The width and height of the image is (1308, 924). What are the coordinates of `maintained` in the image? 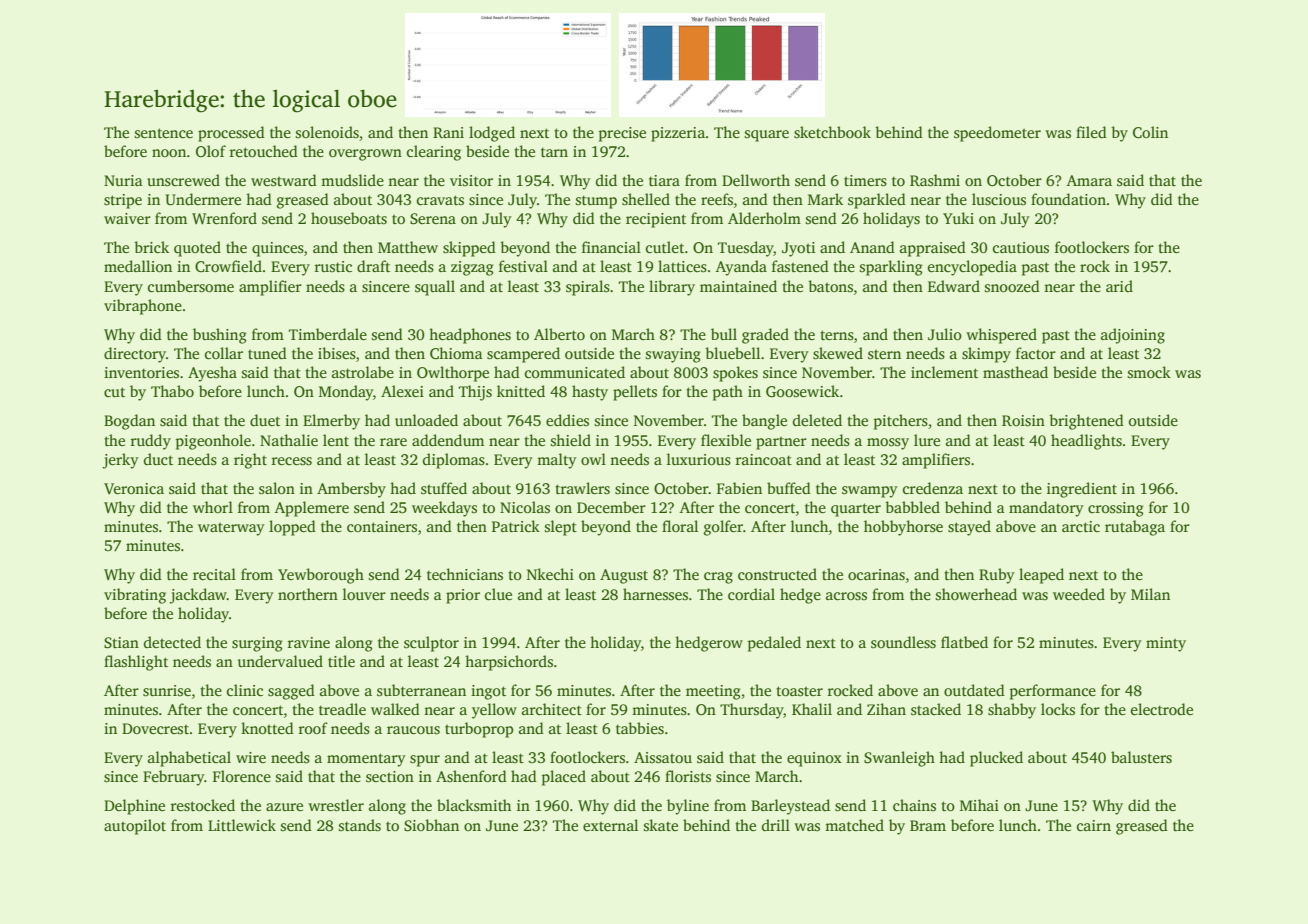 It's located at (738, 286).
